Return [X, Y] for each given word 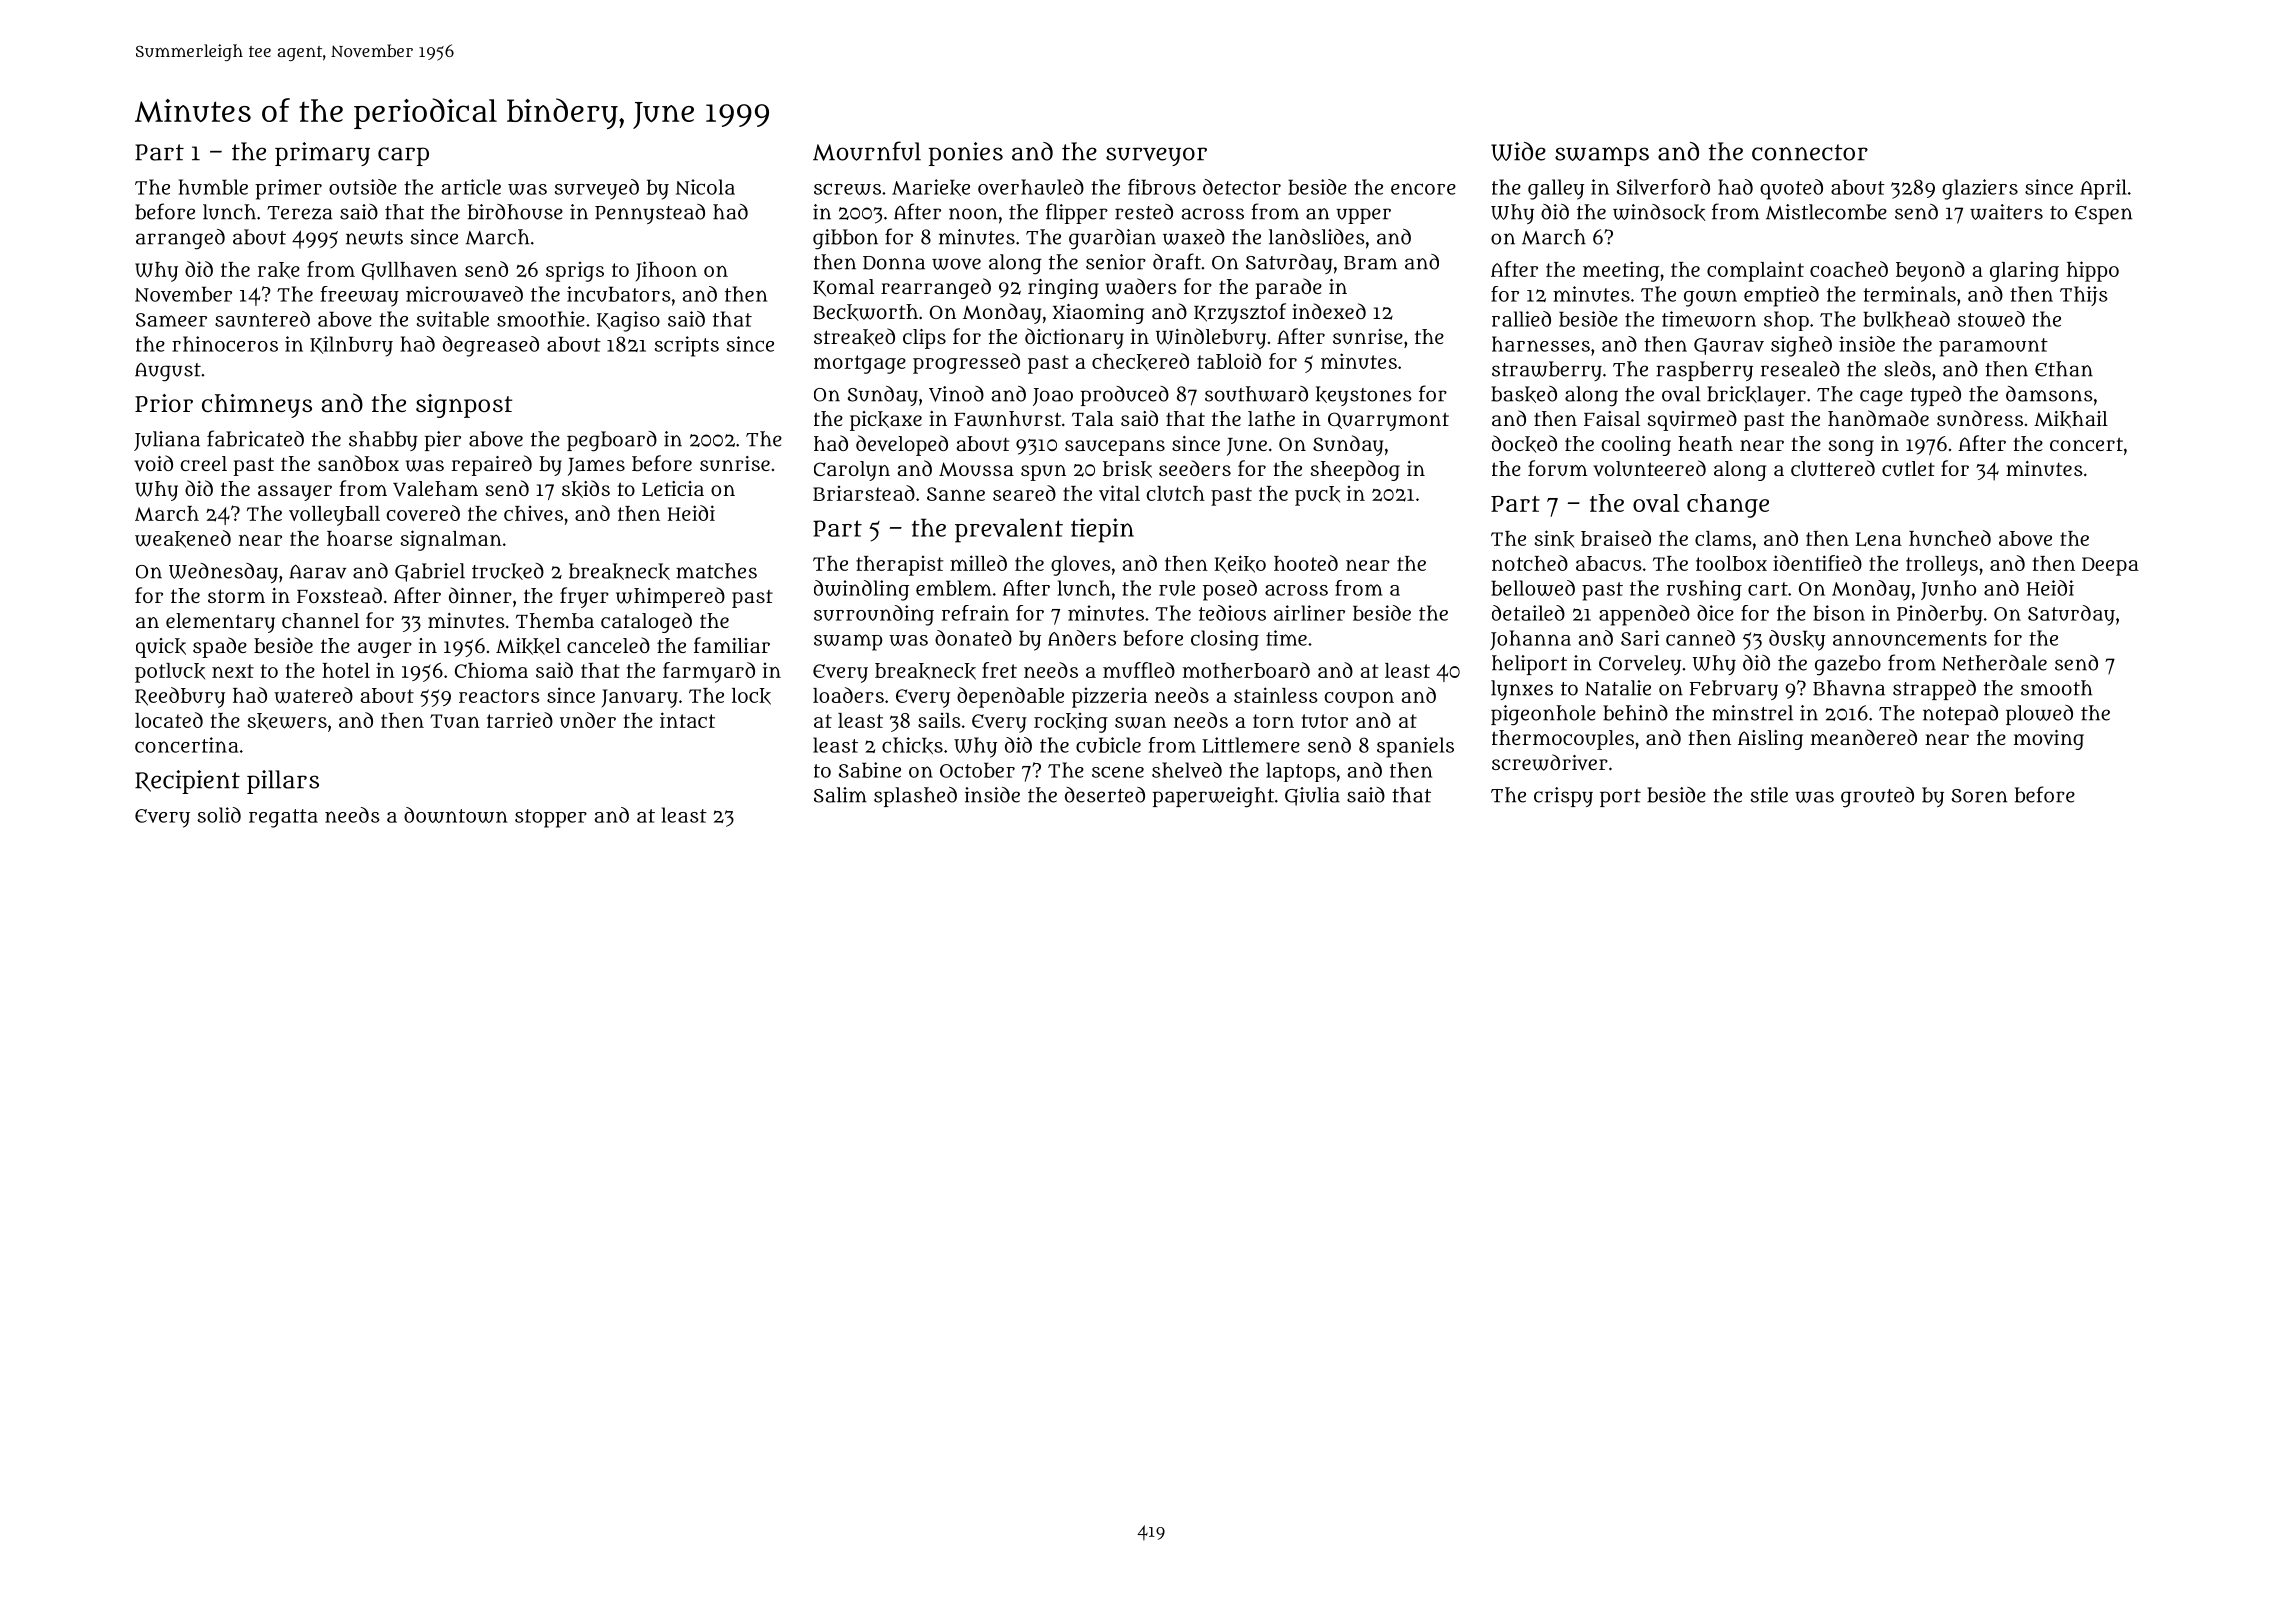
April [2103, 189]
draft [1177, 261]
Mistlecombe [1826, 212]
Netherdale [1994, 663]
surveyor [1156, 156]
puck [1317, 496]
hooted [1306, 563]
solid [219, 815]
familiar [732, 645]
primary [322, 154]
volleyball [334, 516]
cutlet [1908, 468]
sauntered [262, 319]
